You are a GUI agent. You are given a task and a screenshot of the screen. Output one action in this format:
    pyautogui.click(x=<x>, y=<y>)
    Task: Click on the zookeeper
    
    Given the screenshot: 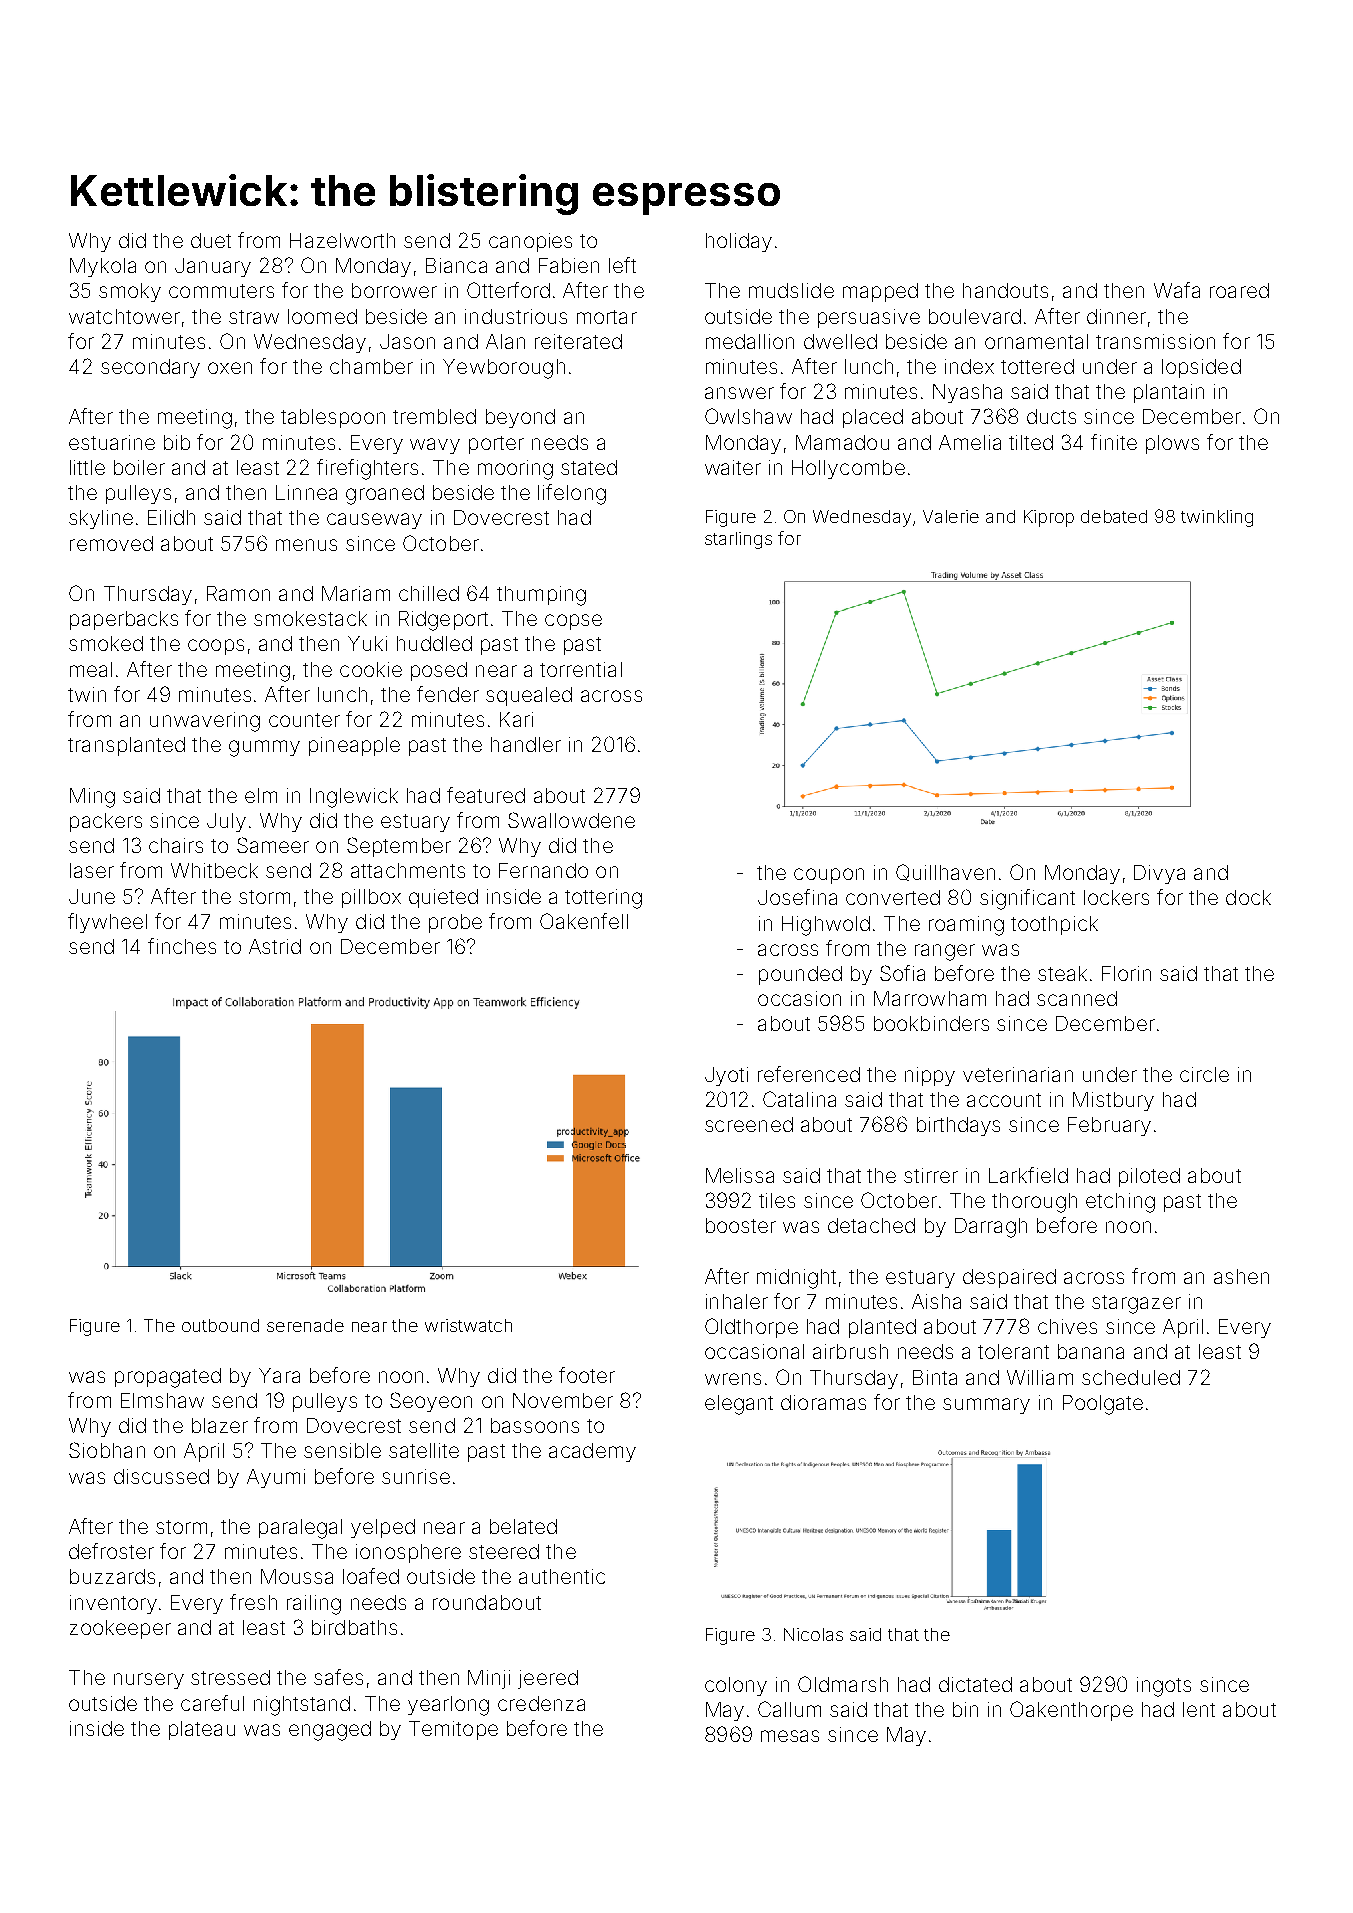 What is the action you would take?
    pyautogui.click(x=120, y=1629)
